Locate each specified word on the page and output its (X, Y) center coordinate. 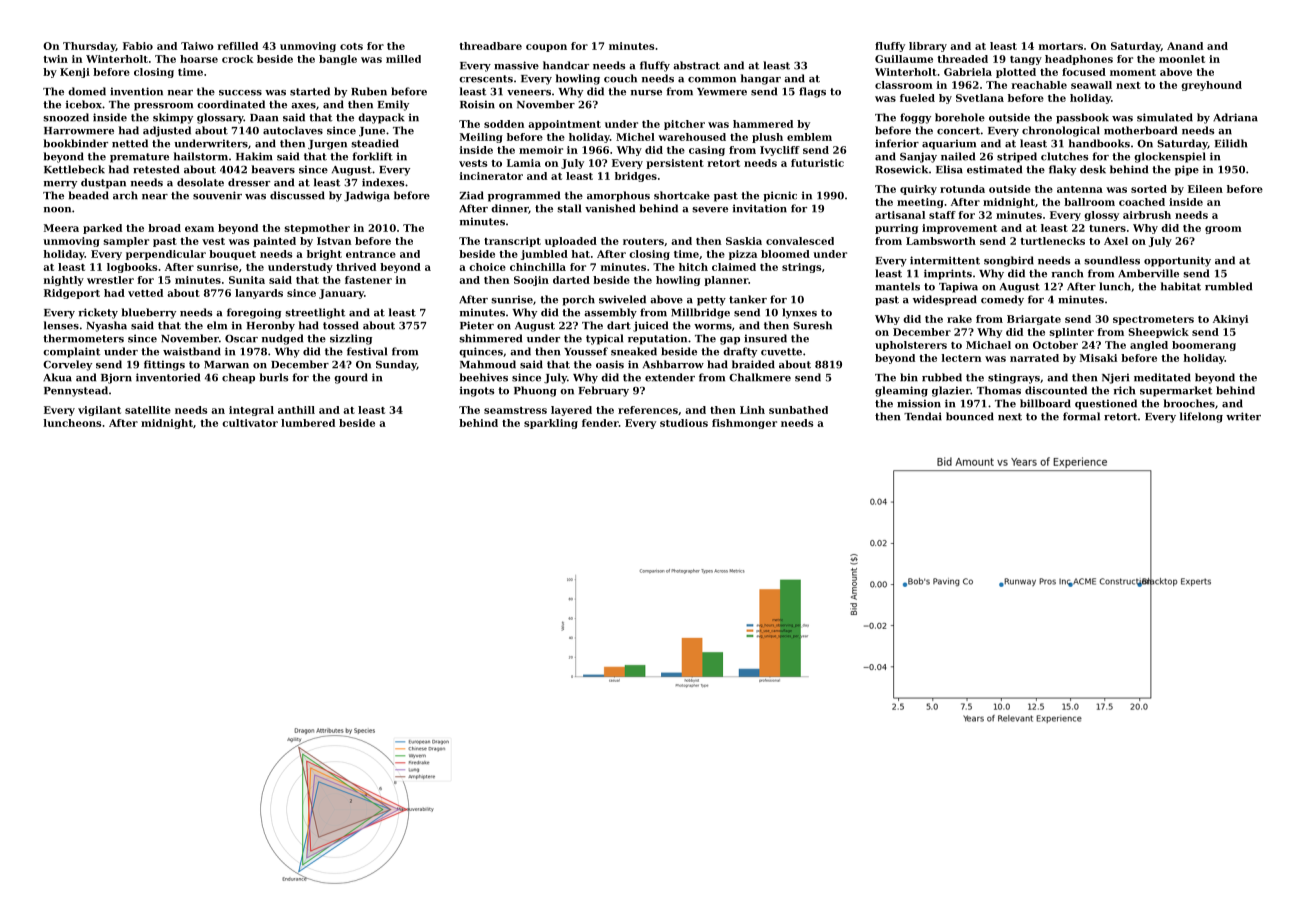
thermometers (83, 338)
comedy (1002, 300)
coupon (546, 48)
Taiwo (197, 46)
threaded (962, 59)
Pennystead (76, 391)
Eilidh (1231, 143)
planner (726, 281)
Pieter (477, 325)
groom (1223, 230)
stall (569, 208)
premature (139, 158)
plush (767, 138)
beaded (89, 195)
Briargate (1034, 320)
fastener (368, 280)
